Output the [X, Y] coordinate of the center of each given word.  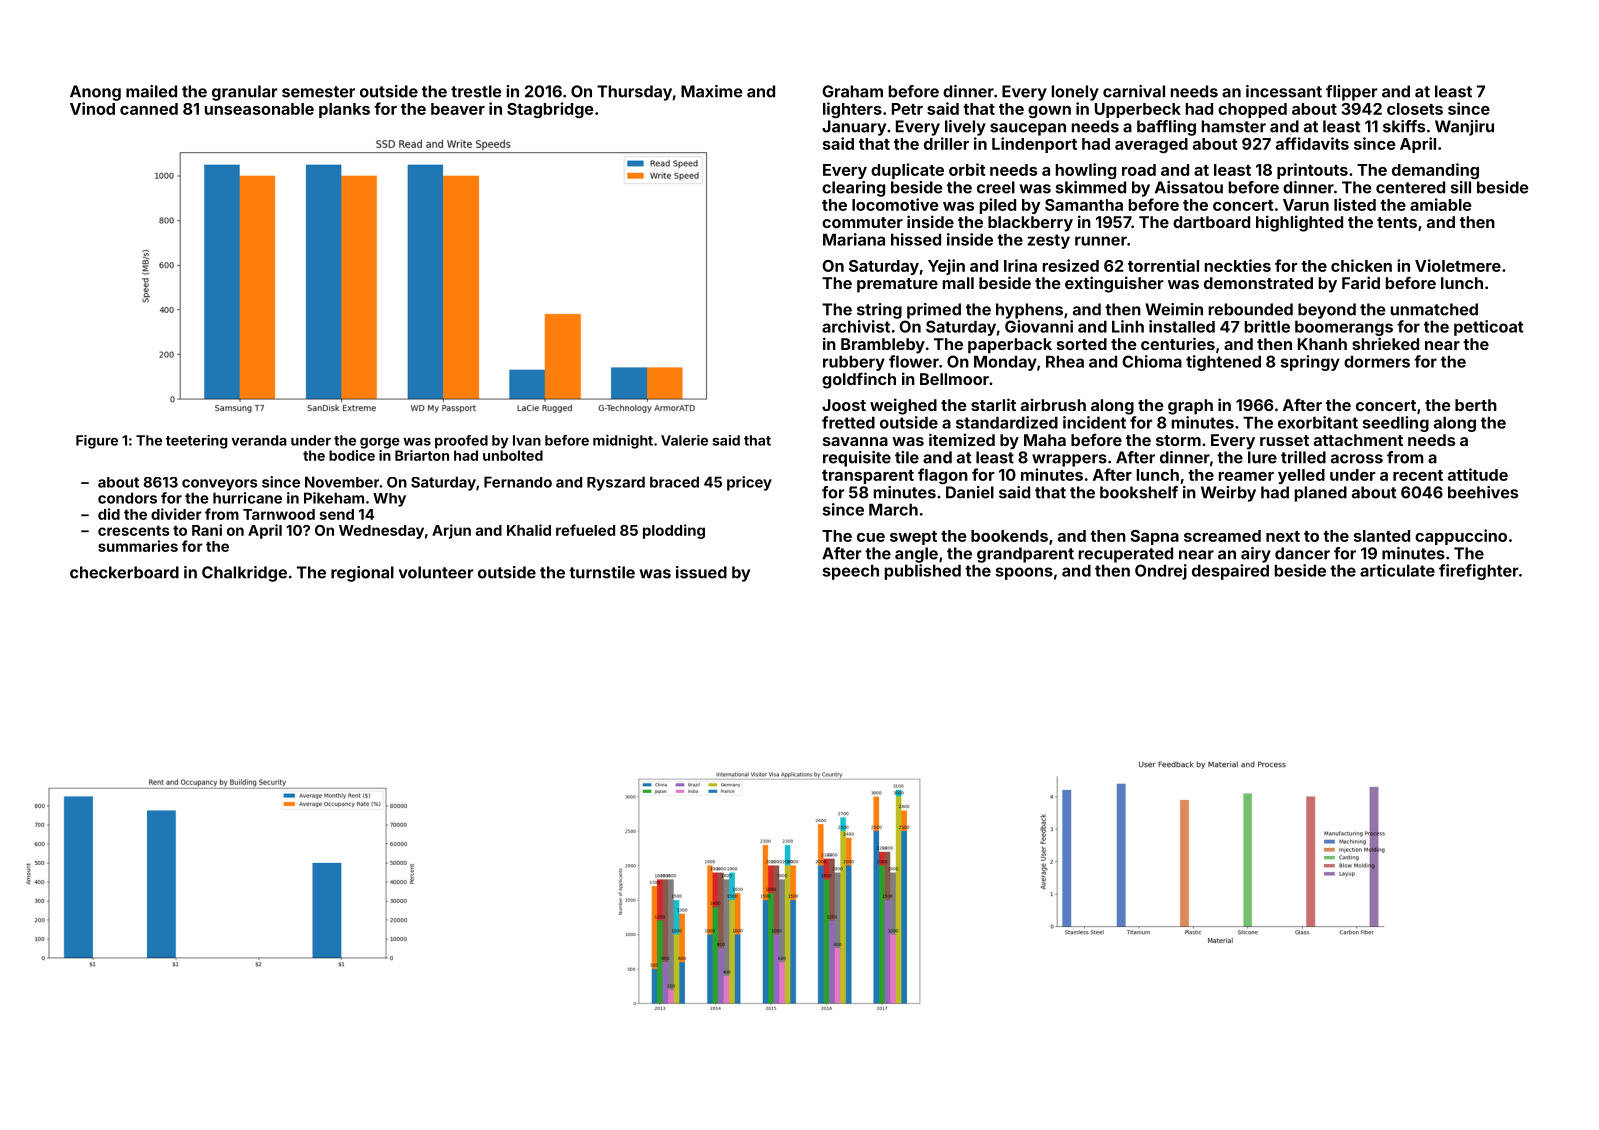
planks [344, 110]
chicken [1361, 265]
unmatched [1434, 309]
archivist [856, 326]
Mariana [854, 239]
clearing [853, 189]
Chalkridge [244, 574]
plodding [674, 531]
